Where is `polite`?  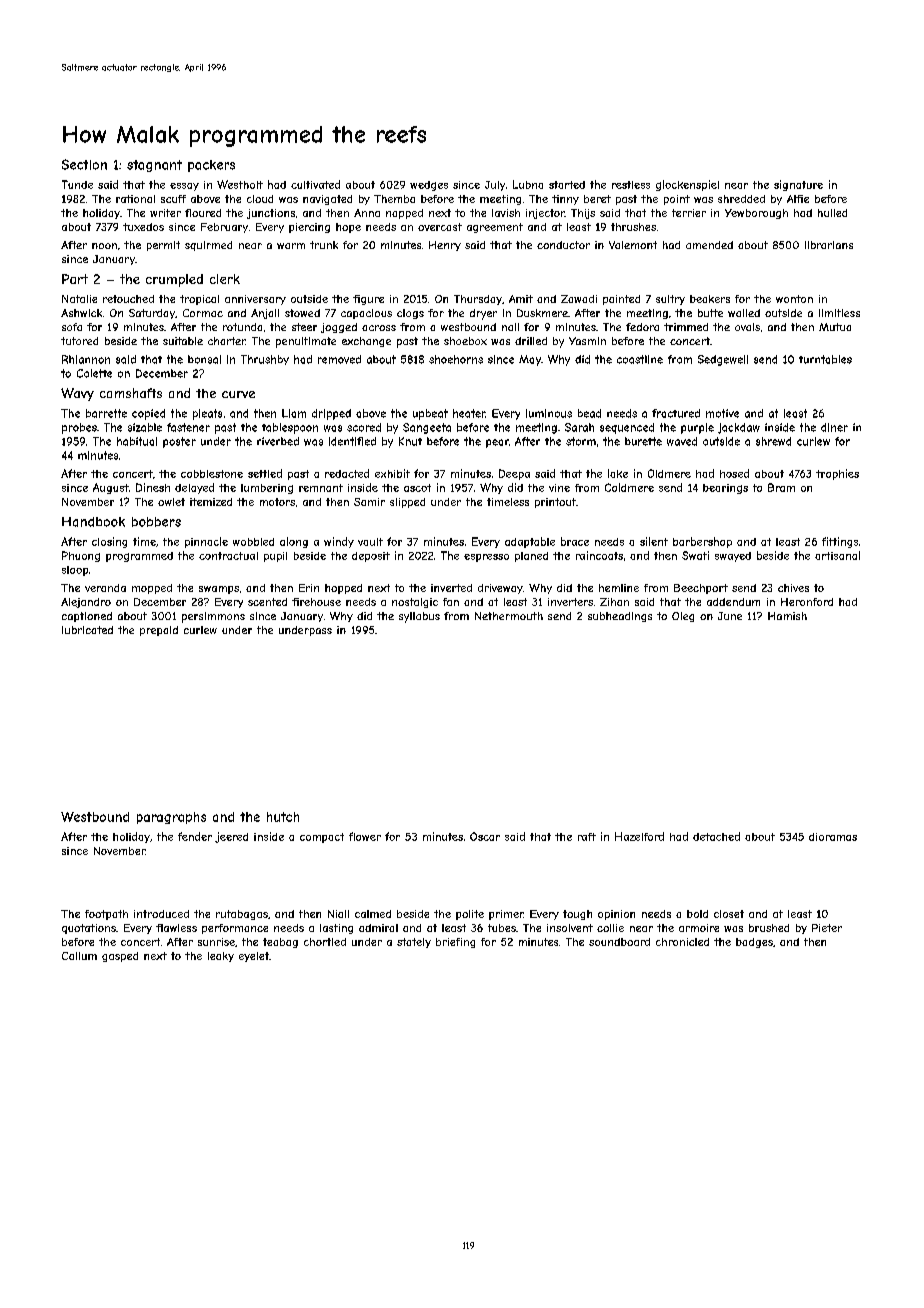 polite is located at coordinates (470, 915).
